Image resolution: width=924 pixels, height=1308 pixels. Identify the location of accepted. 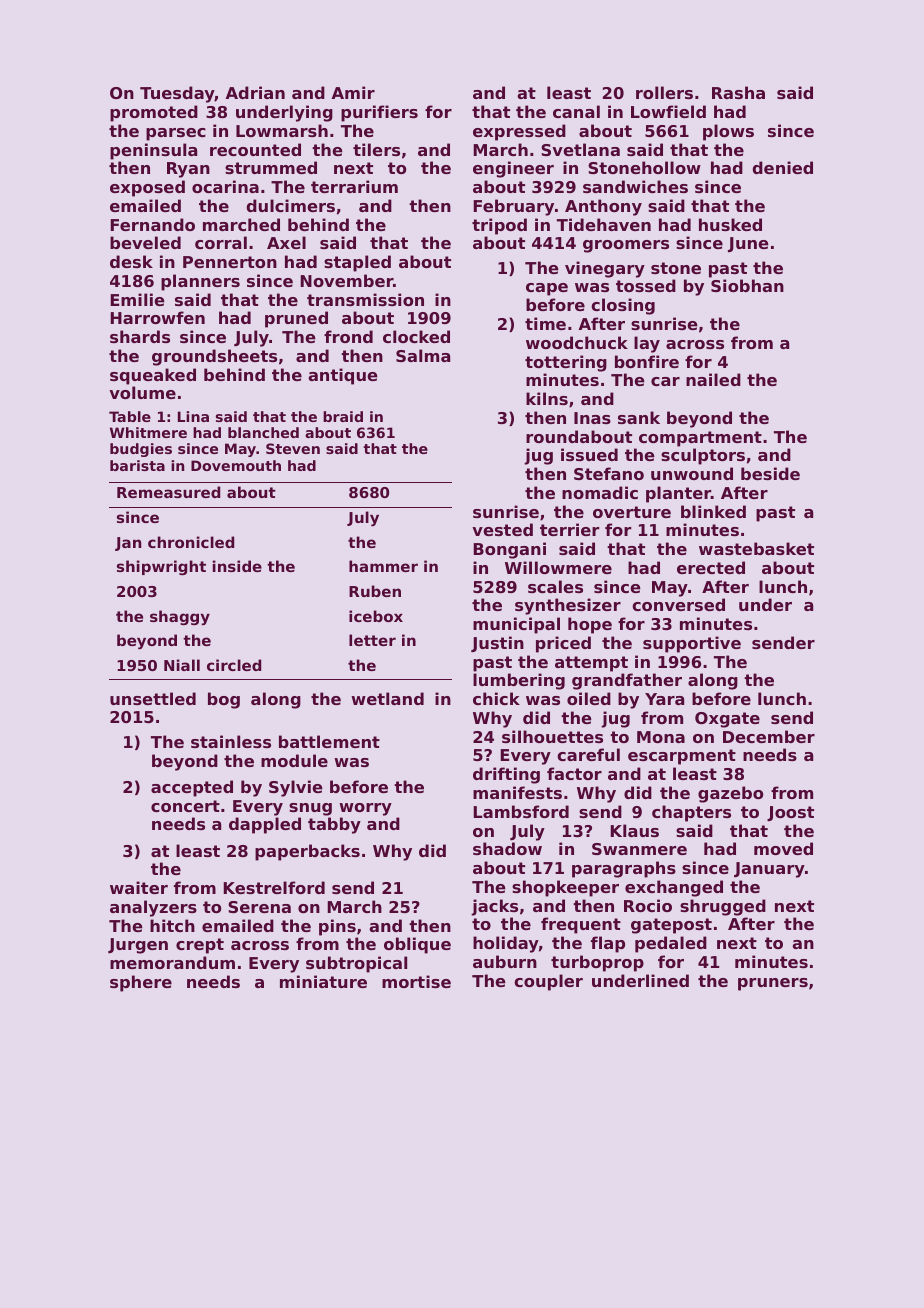
(192, 788).
